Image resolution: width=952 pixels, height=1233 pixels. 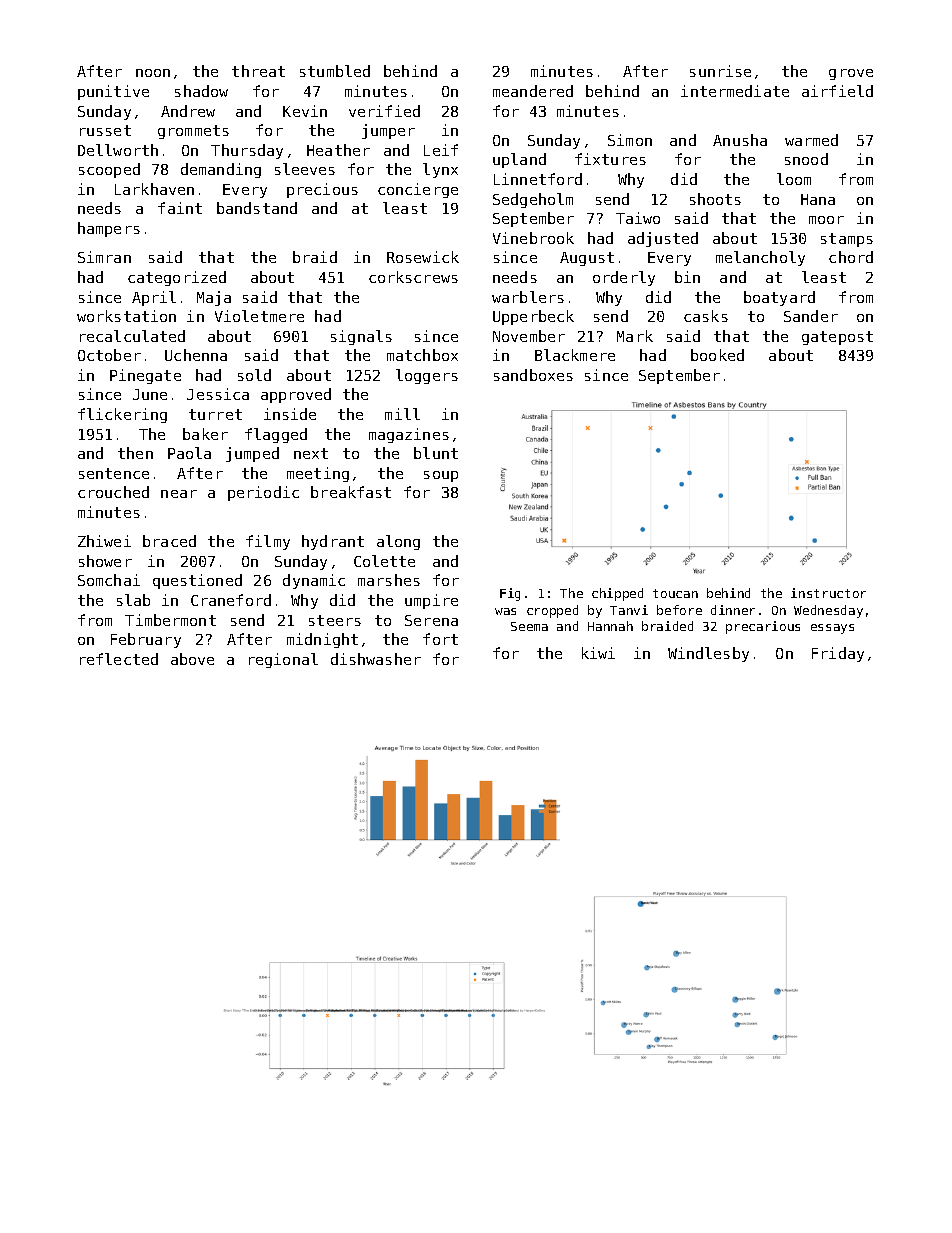 I want to click on jumper, so click(x=388, y=131).
